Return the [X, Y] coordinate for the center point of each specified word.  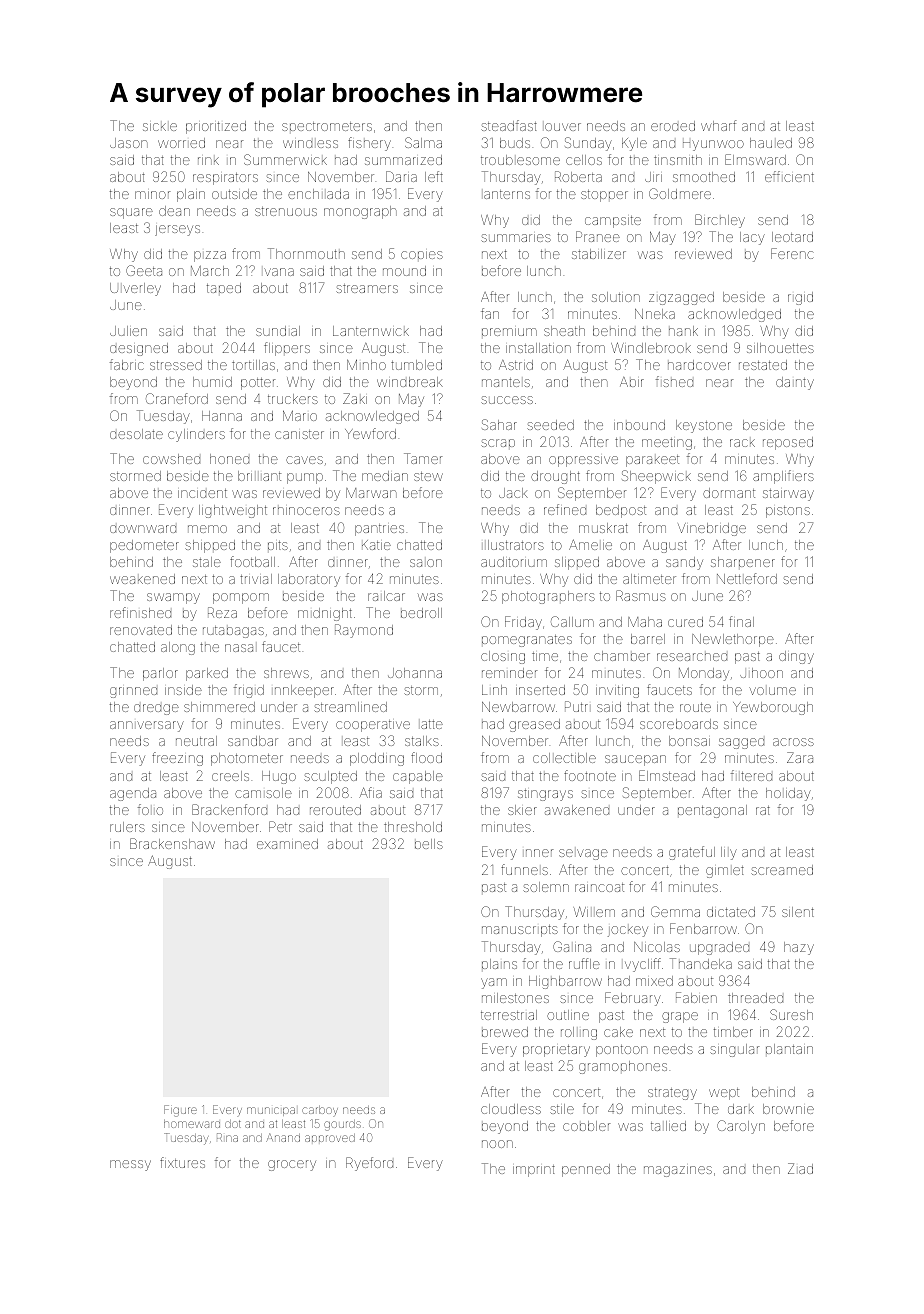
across [793, 742]
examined [287, 844]
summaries [516, 238]
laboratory [309, 580]
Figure [180, 1111]
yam [494, 983]
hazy [799, 948]
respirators [225, 179]
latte [432, 724]
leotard [792, 237]
